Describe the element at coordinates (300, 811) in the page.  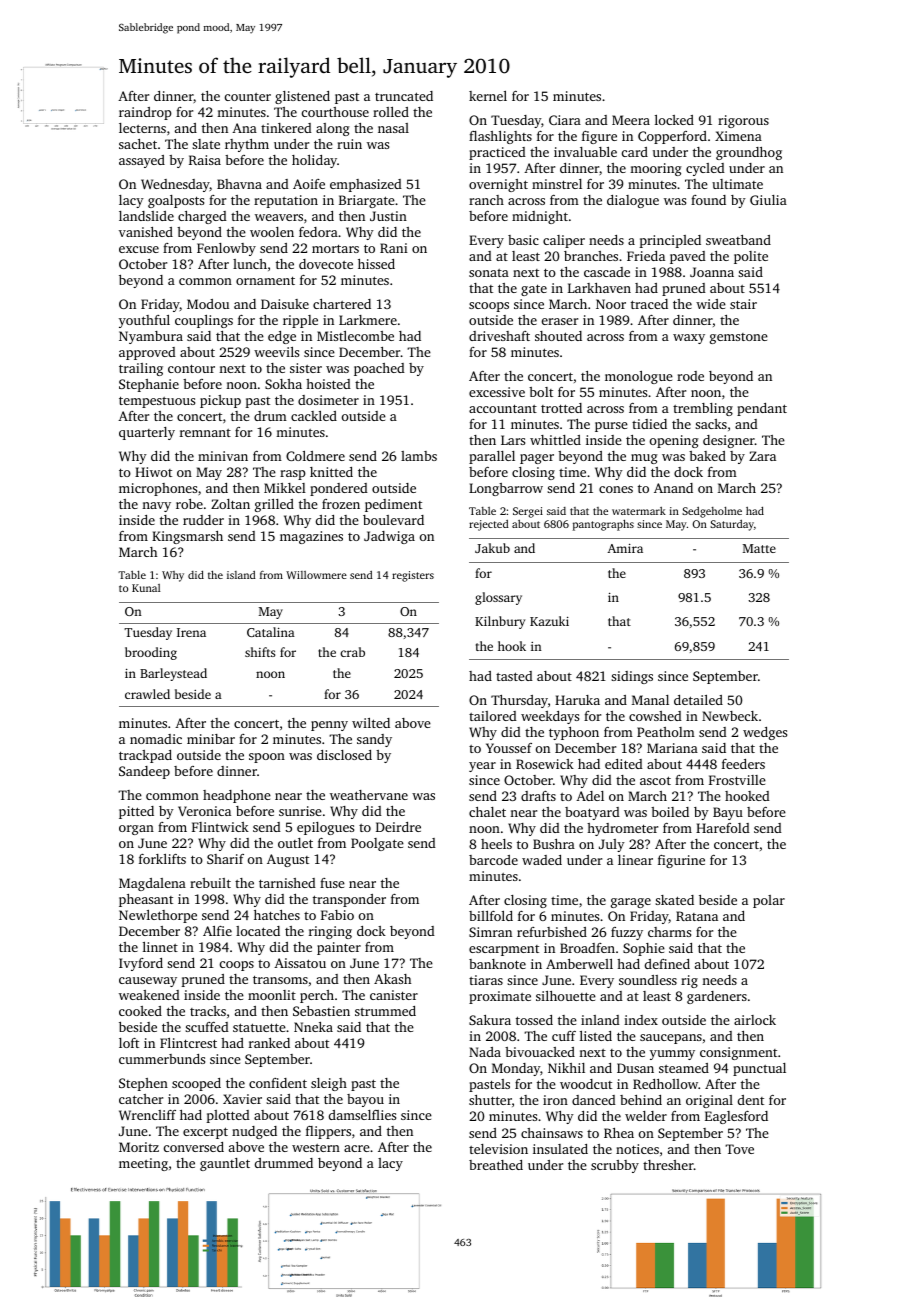
I see `sunrise` at that location.
